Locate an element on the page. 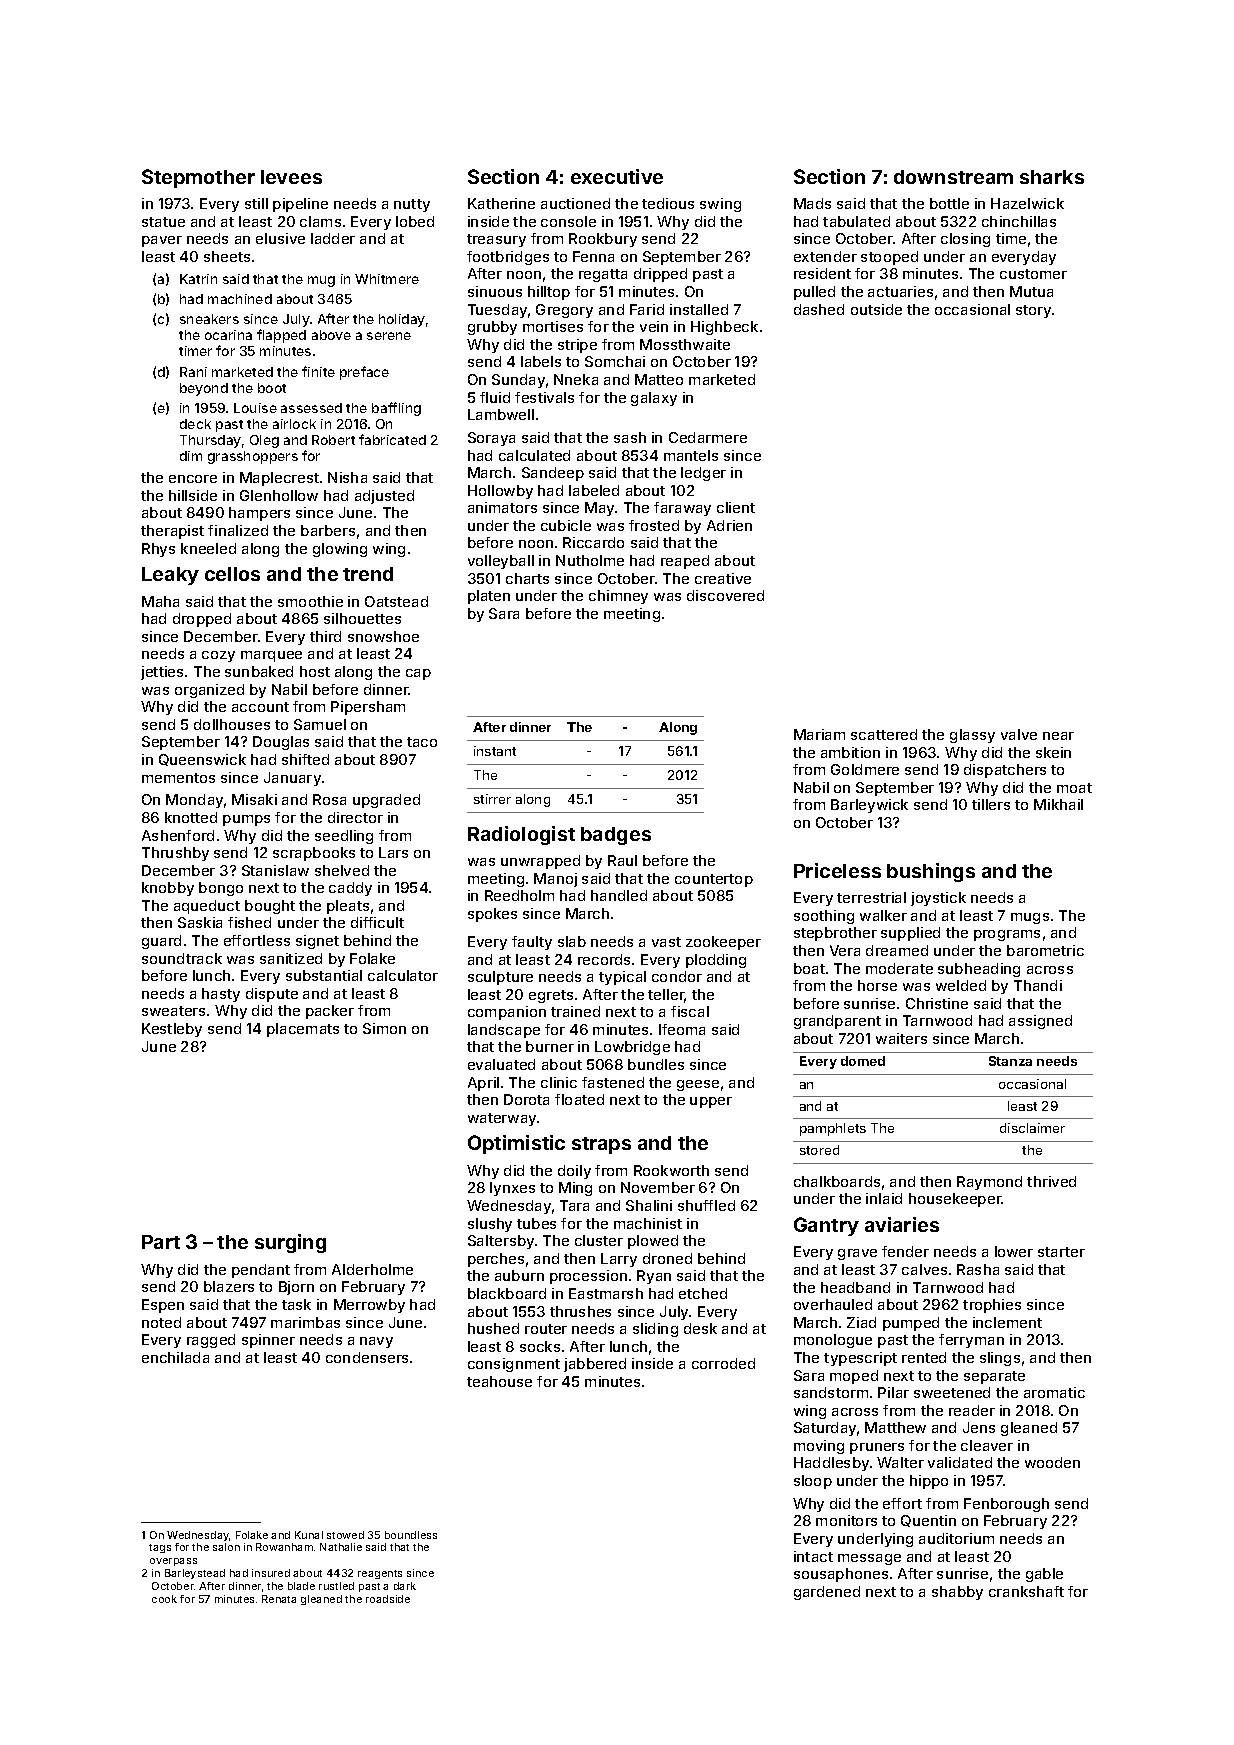 The height and width of the document is (1745, 1234). surging is located at coordinates (290, 1243).
